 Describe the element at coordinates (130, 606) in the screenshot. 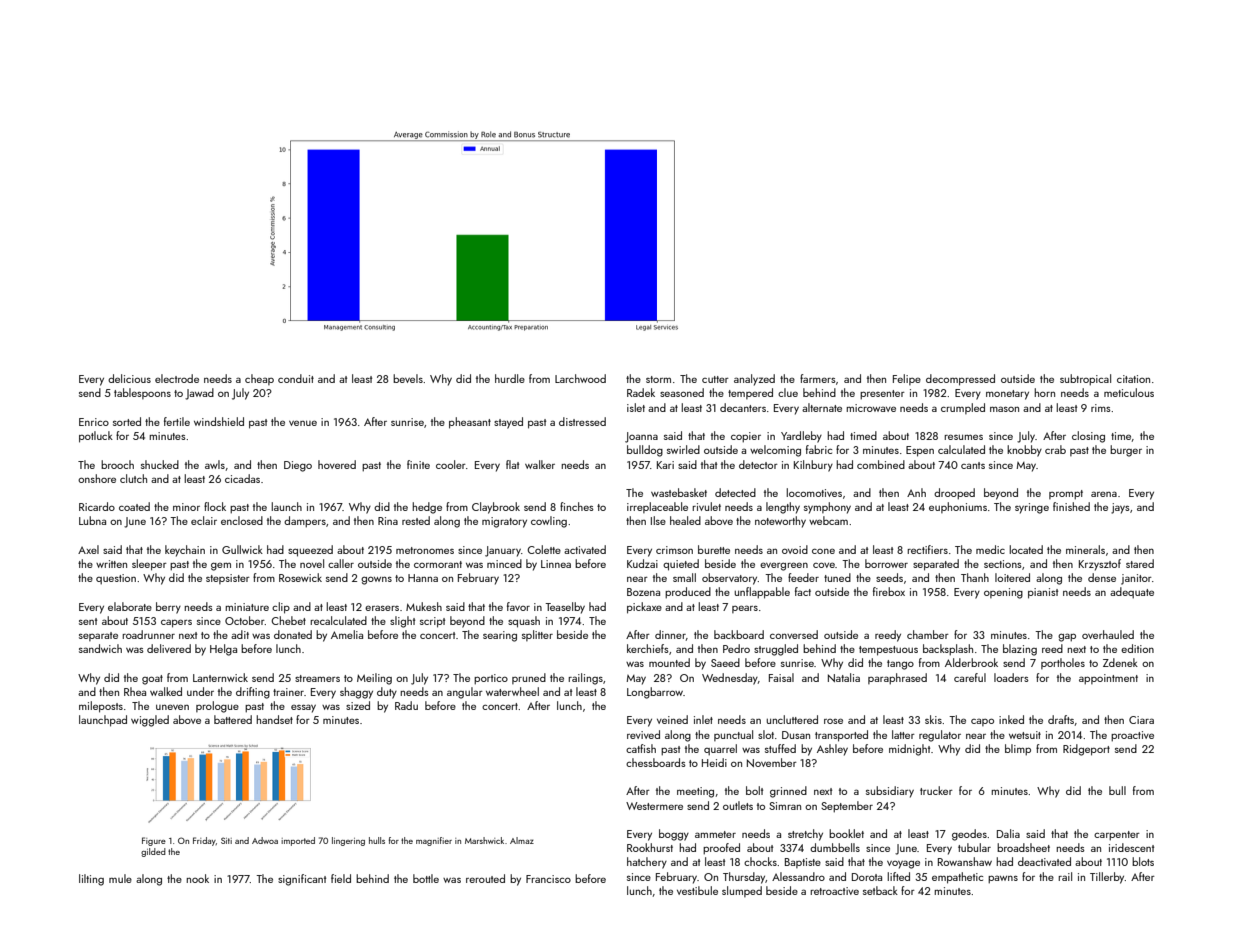

I see `elaborate` at that location.
